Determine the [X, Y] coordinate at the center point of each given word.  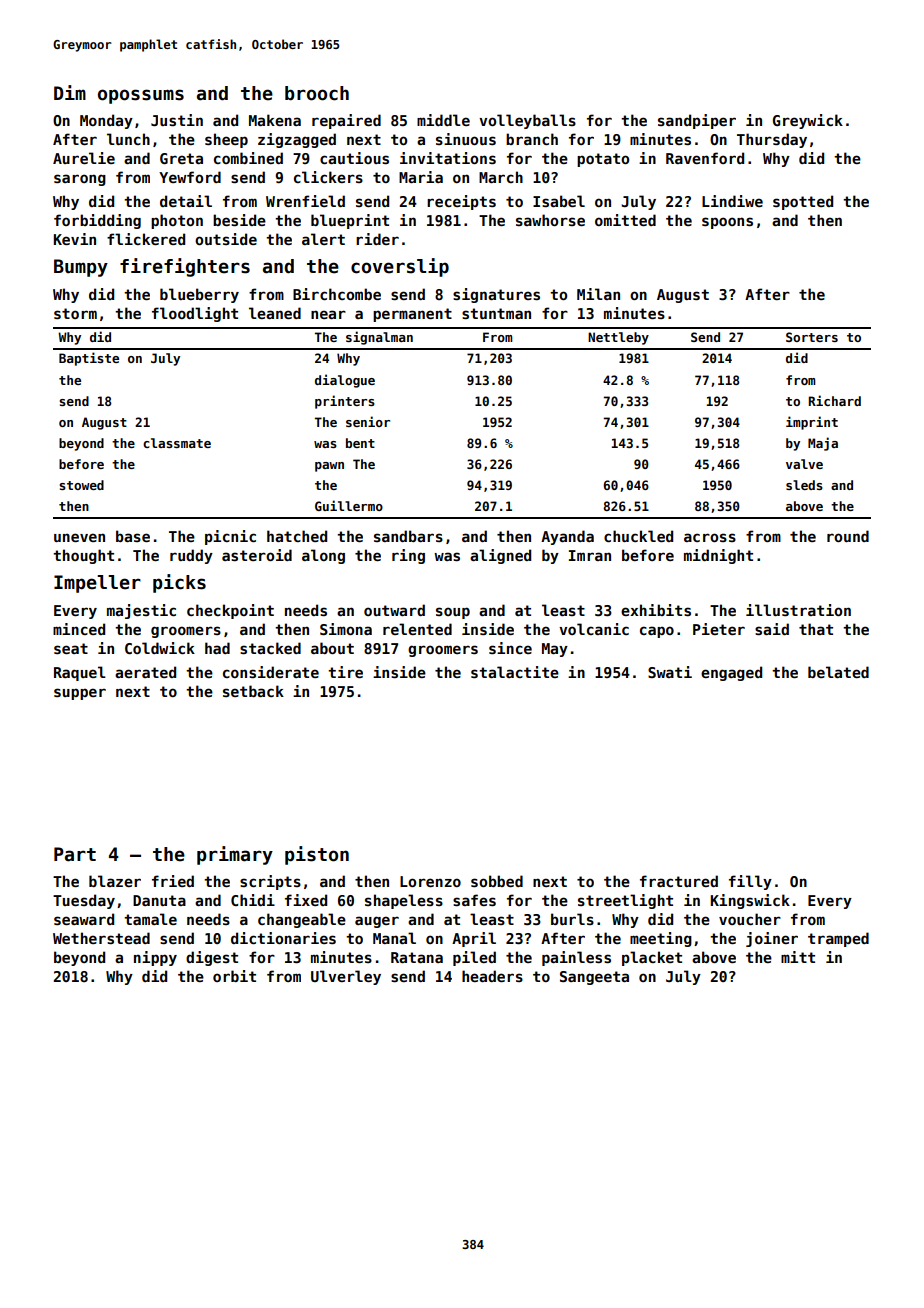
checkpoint [230, 611]
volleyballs [527, 121]
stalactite [515, 672]
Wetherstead [101, 938]
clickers [328, 177]
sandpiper [697, 121]
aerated [145, 672]
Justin [177, 120]
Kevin [75, 239]
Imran [590, 555]
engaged [731, 673]
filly [750, 882]
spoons [727, 223]
